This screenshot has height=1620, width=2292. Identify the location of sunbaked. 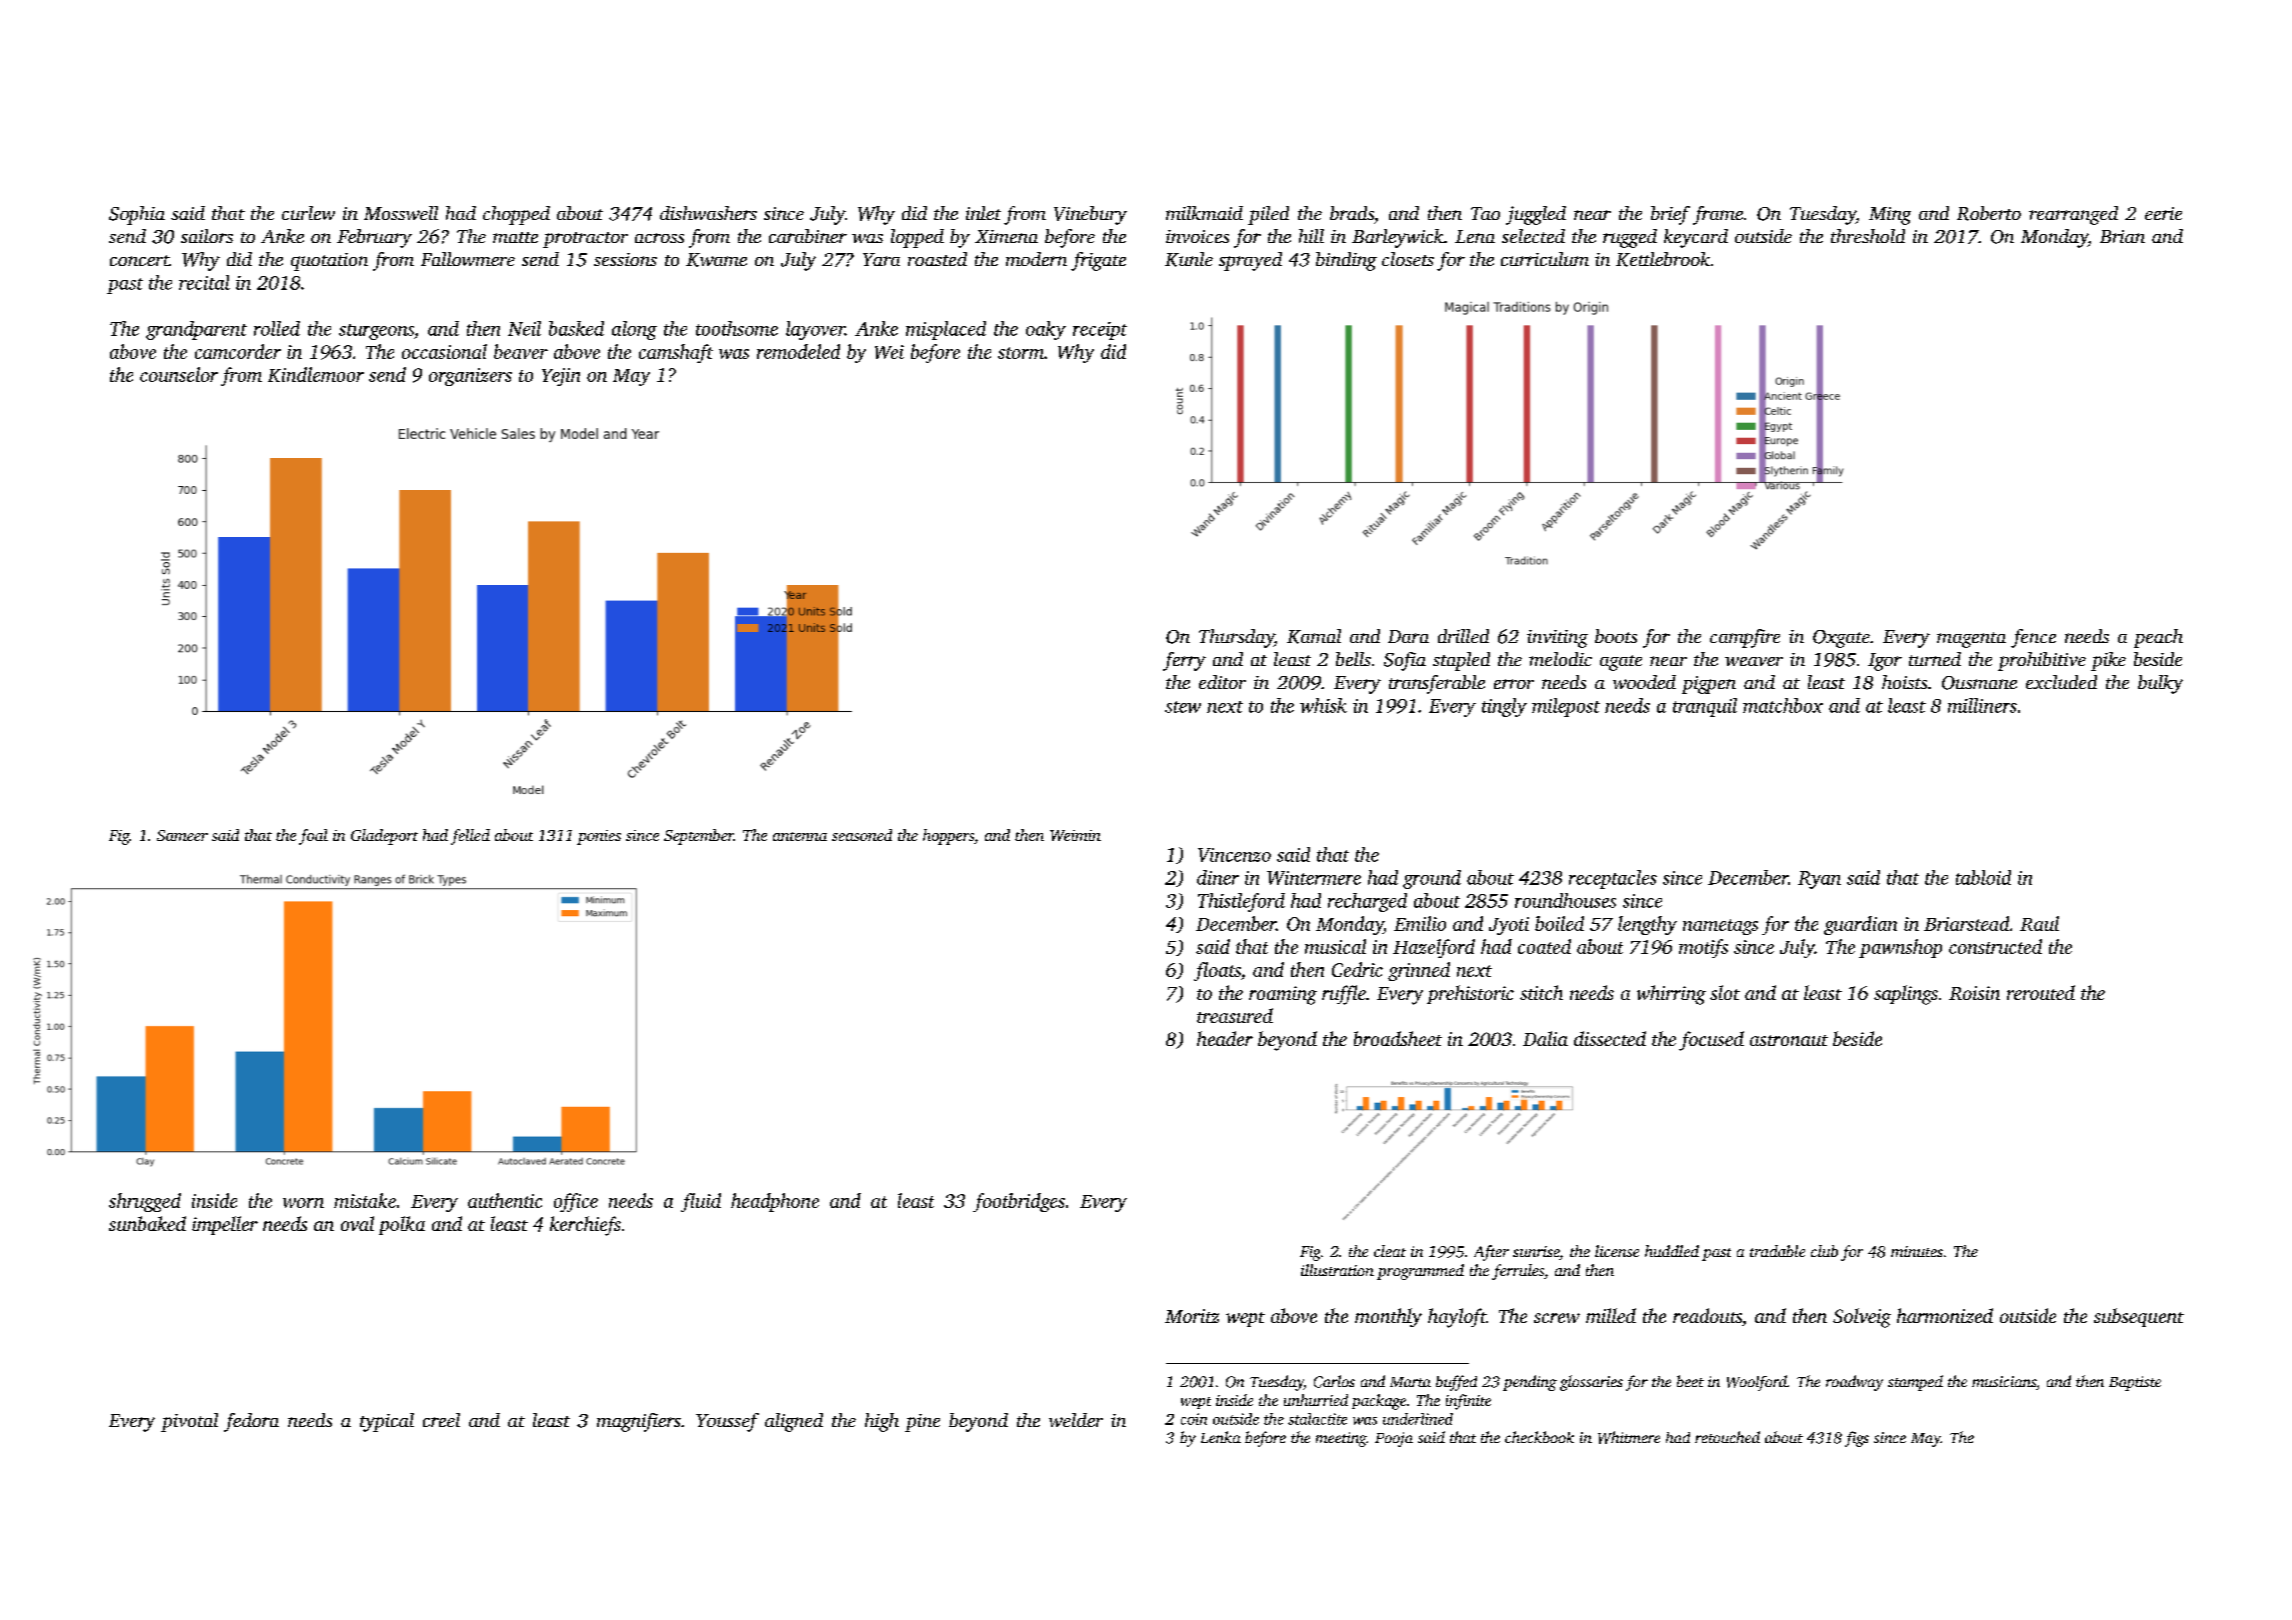
(147, 1223).
